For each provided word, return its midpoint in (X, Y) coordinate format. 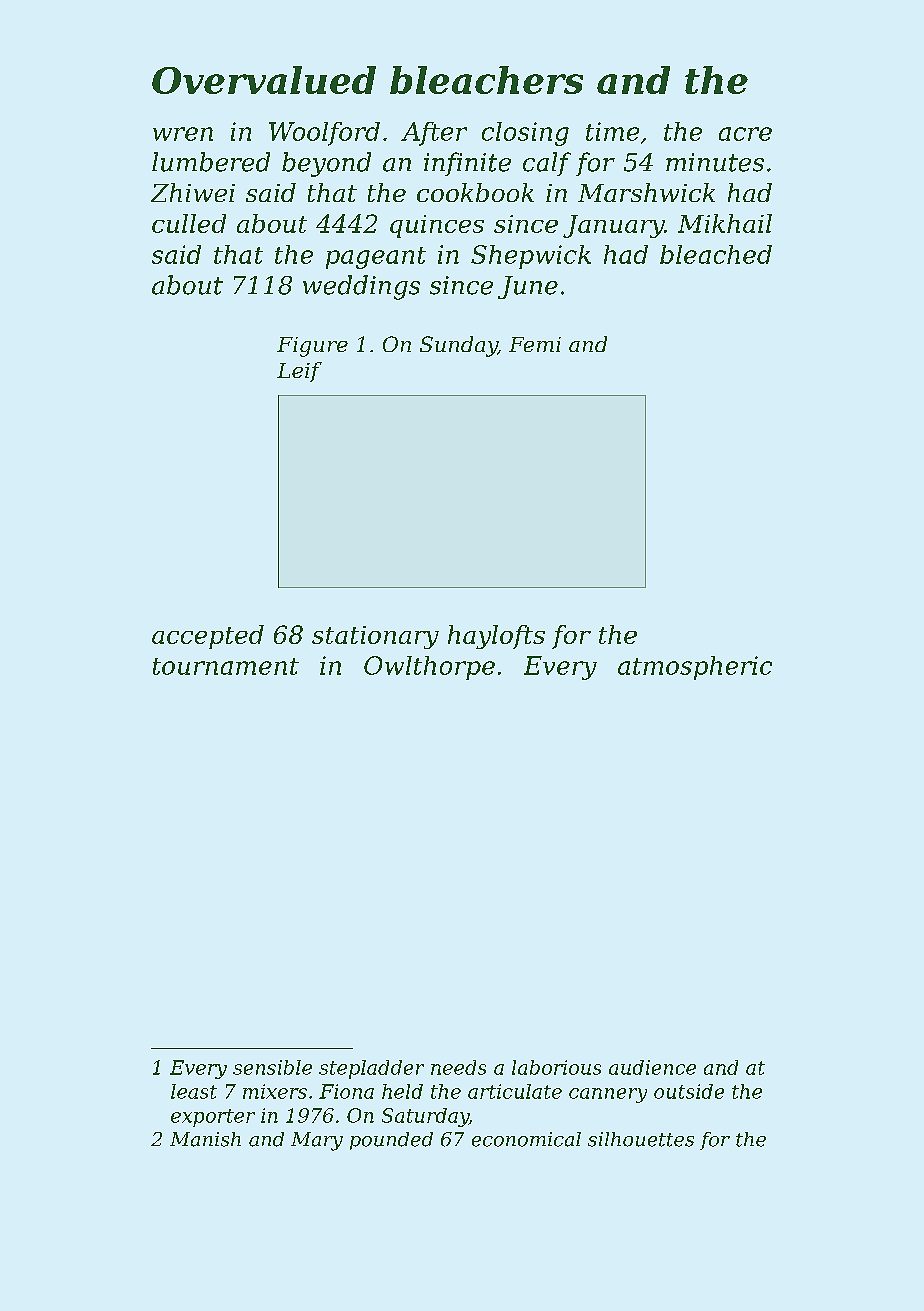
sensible (272, 1067)
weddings (361, 287)
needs (458, 1067)
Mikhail (725, 223)
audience (652, 1067)
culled (189, 223)
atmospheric (695, 668)
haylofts (496, 637)
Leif (299, 372)
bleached (716, 254)
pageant (376, 258)
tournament (226, 666)
